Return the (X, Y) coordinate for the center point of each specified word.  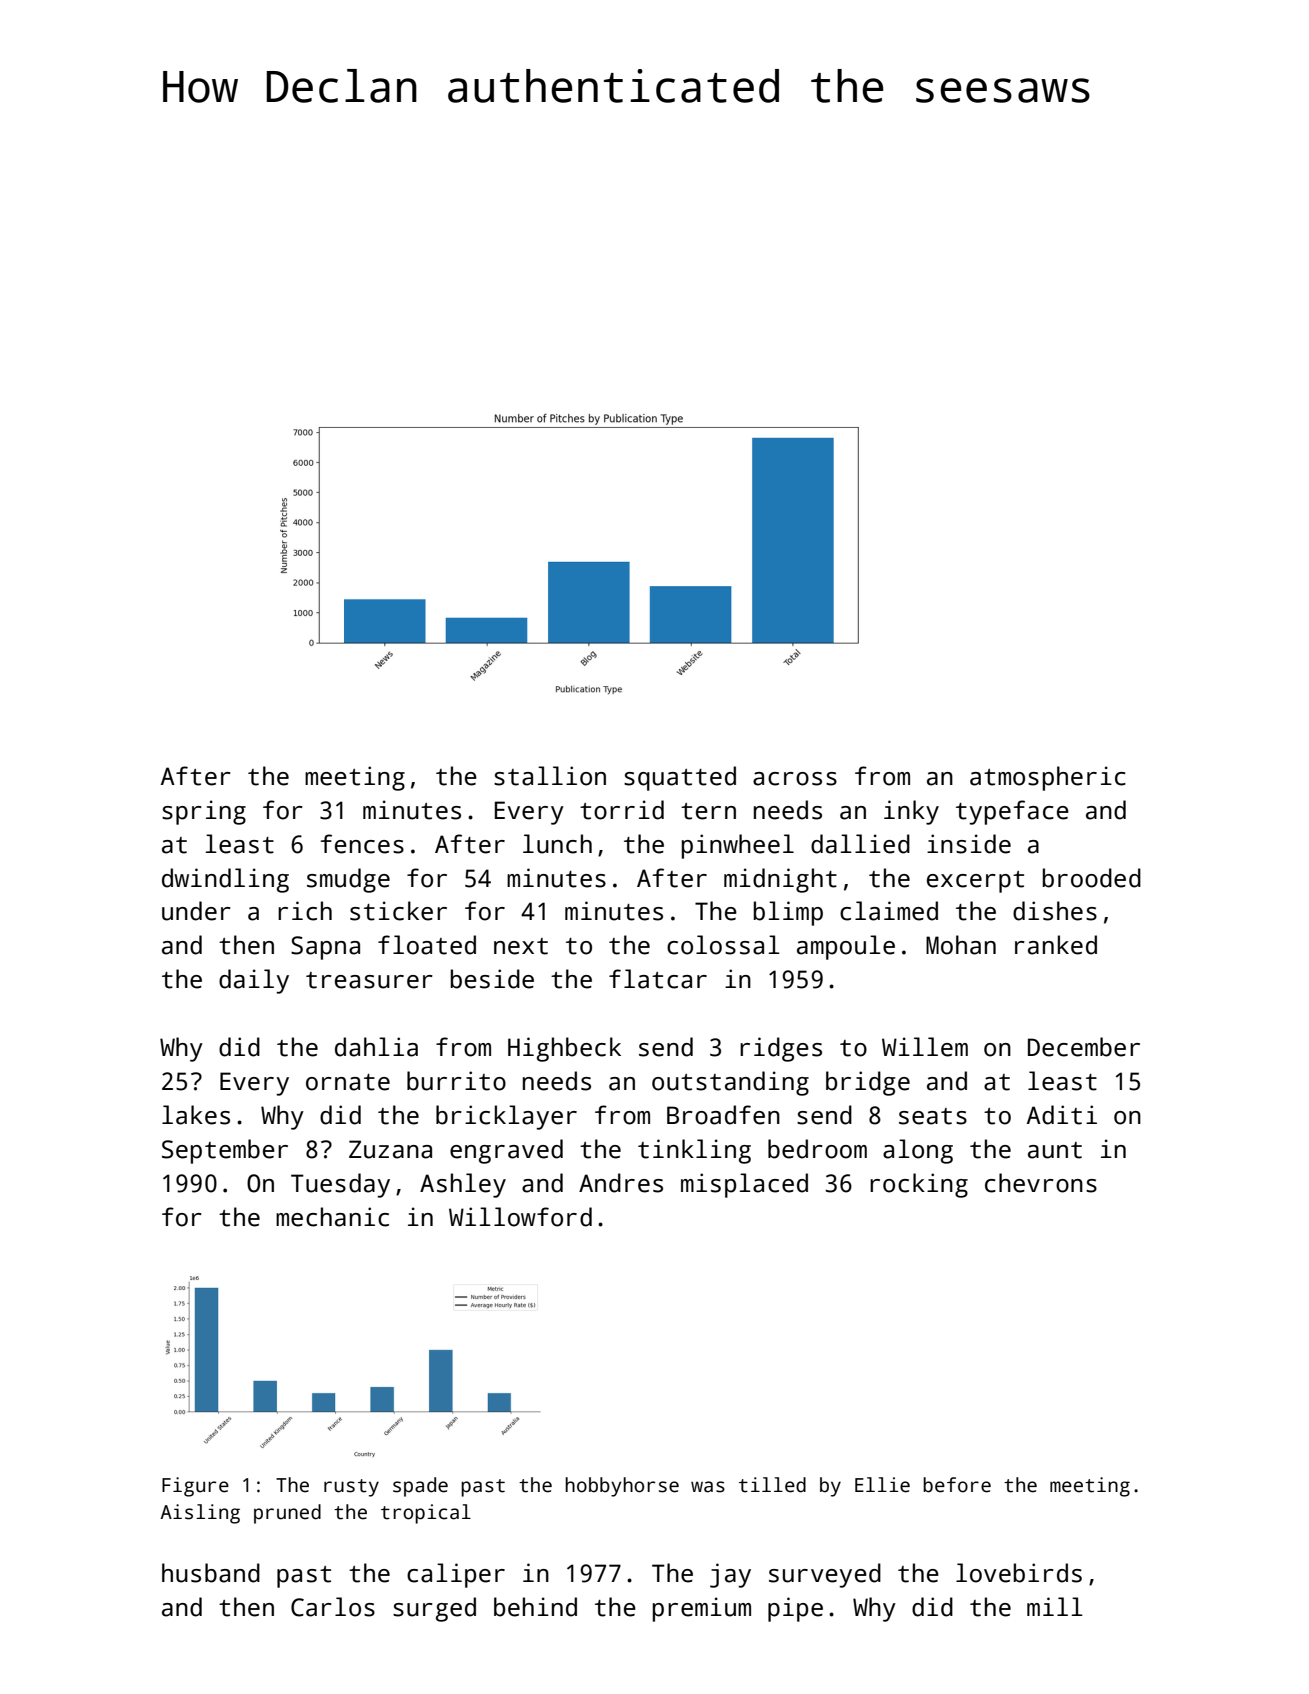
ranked (1056, 945)
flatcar (658, 979)
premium (702, 1609)
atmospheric (1048, 778)
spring (204, 812)
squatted (680, 778)
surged (434, 1609)
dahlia (376, 1047)
